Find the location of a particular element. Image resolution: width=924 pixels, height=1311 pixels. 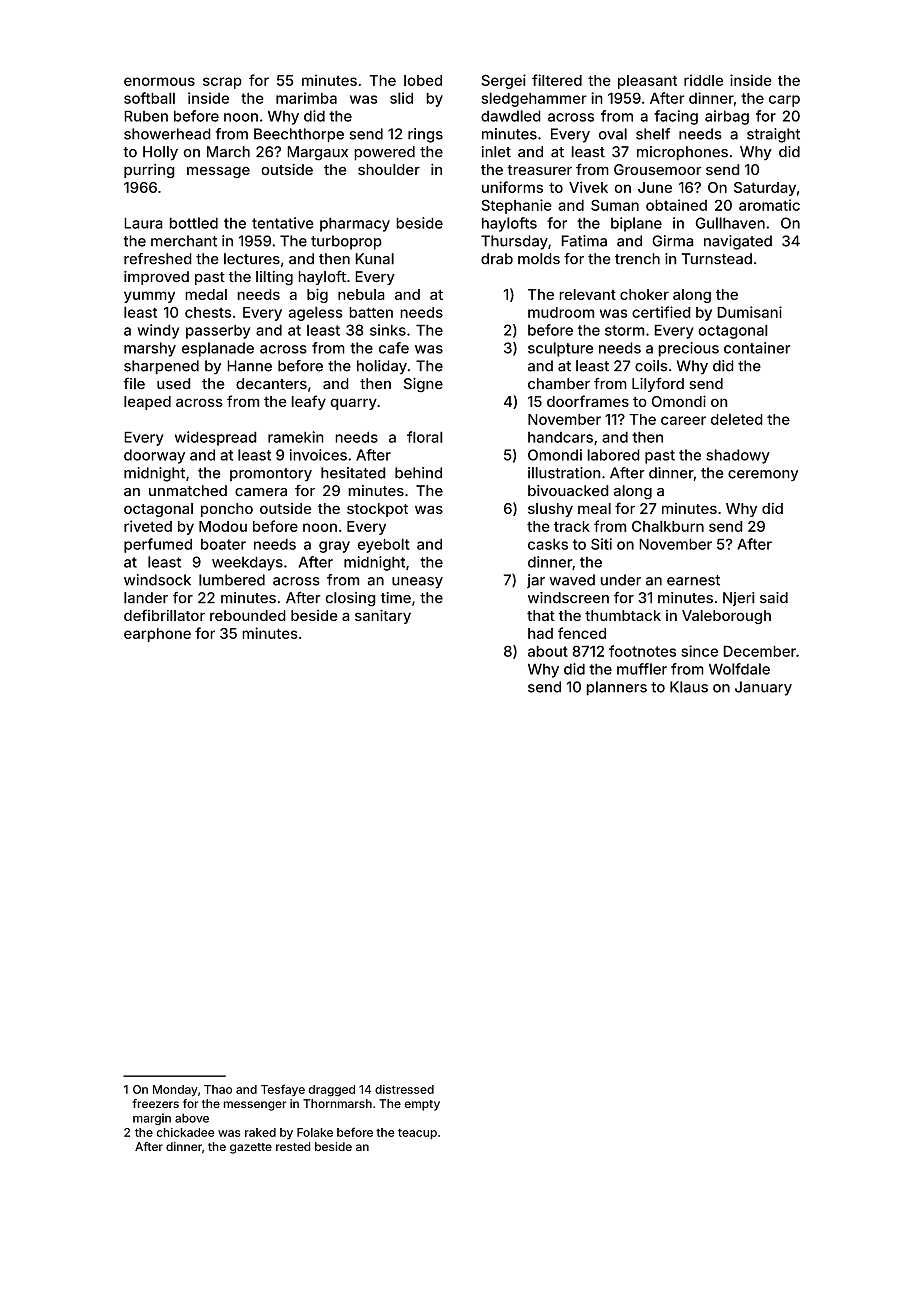

earphone is located at coordinates (157, 635).
